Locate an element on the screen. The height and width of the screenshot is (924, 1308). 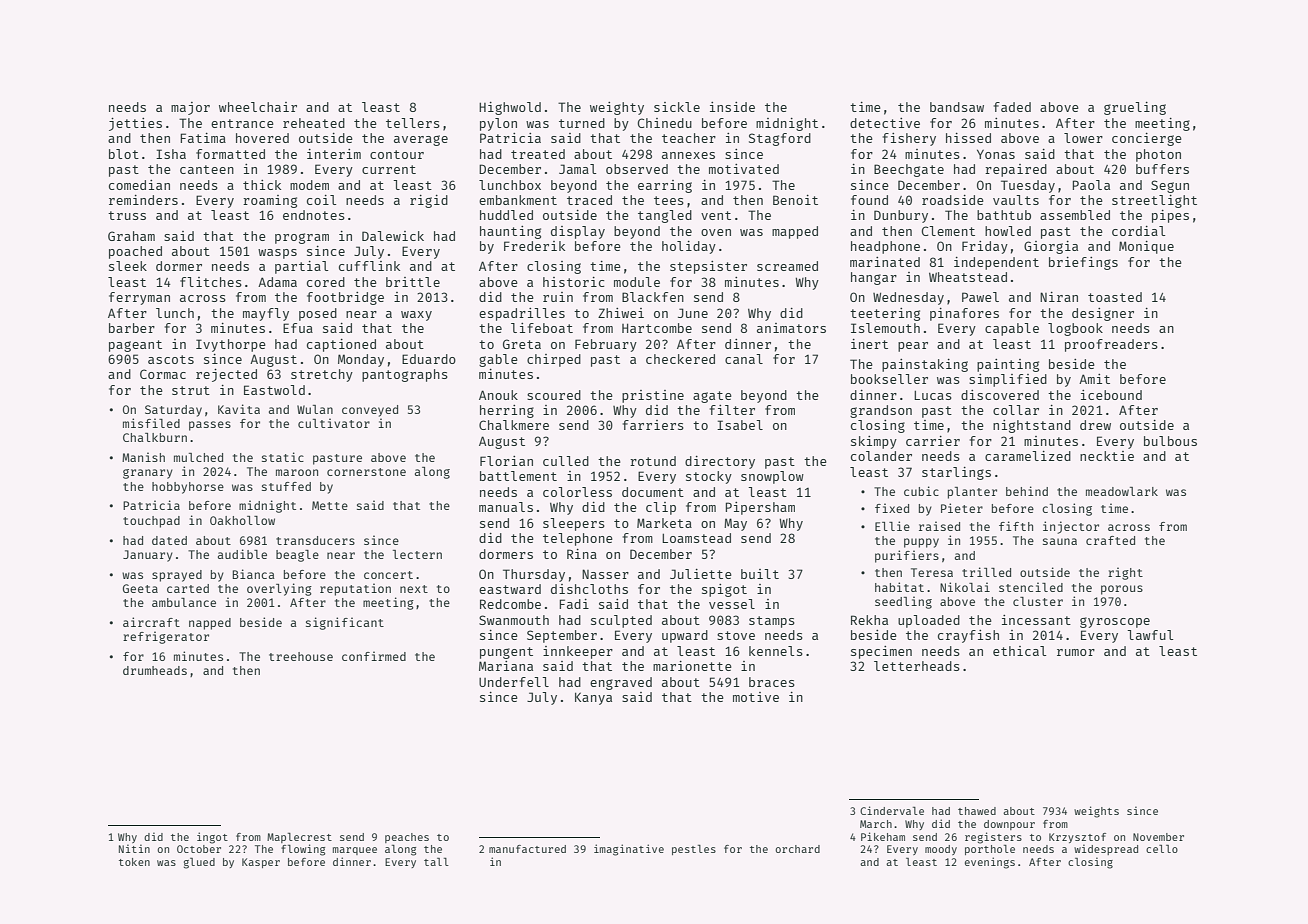
pristine is located at coordinates (653, 396).
